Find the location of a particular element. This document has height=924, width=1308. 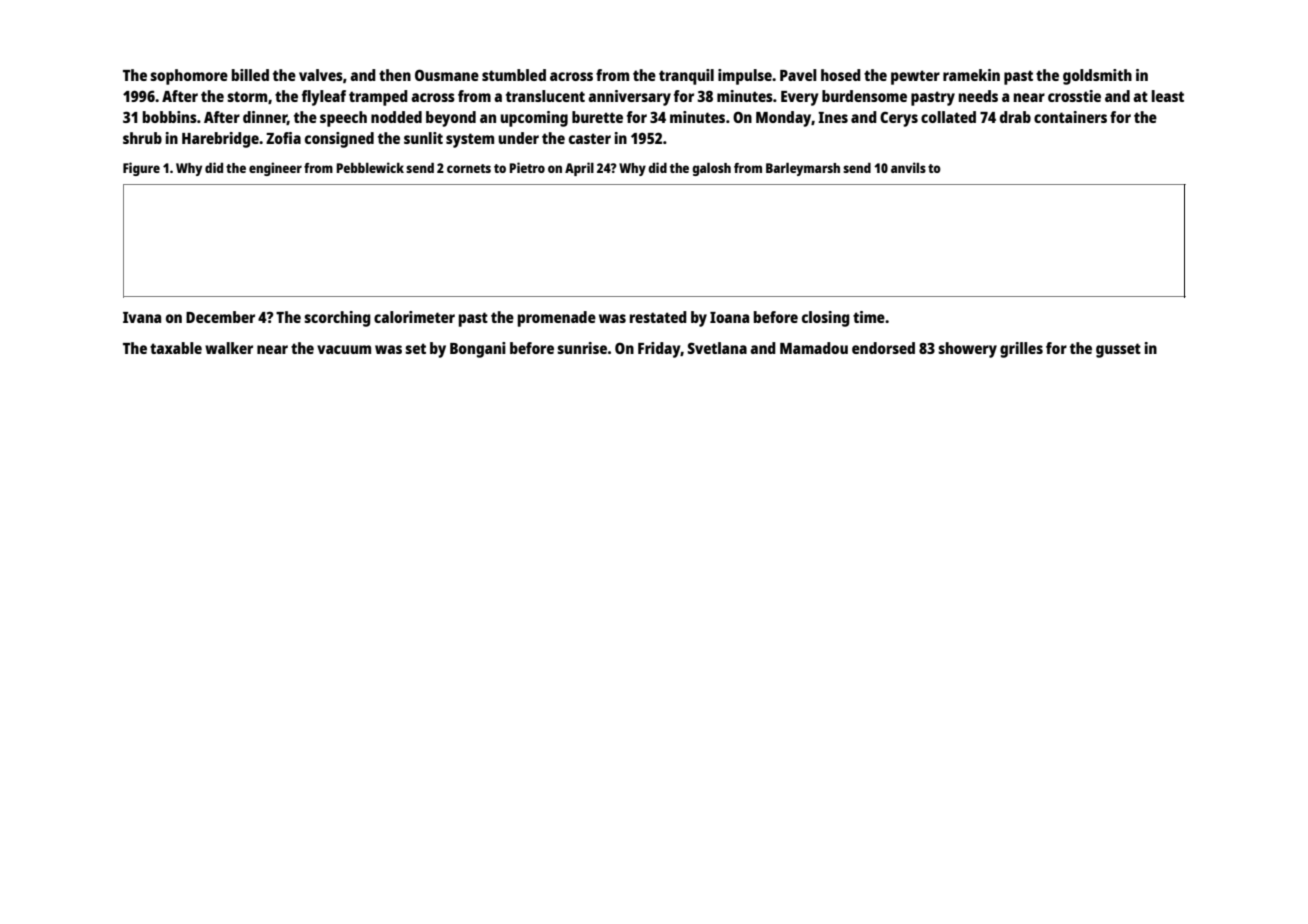

anvils is located at coordinates (908, 167).
